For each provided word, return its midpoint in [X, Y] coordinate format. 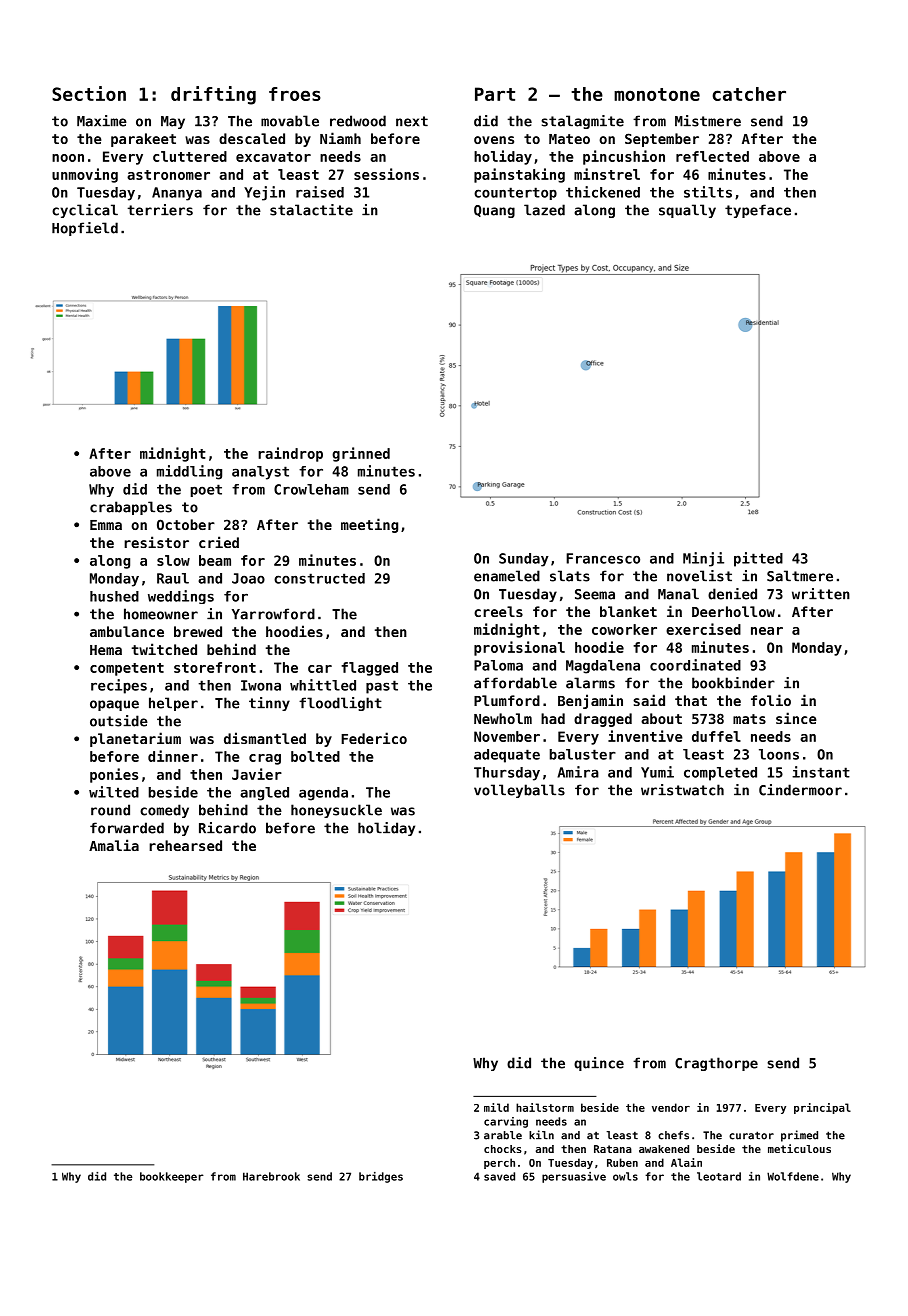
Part [495, 94]
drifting [213, 95]
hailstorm [545, 1107]
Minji [703, 559]
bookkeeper [172, 1177]
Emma [106, 525]
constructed [319, 578]
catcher [749, 94]
